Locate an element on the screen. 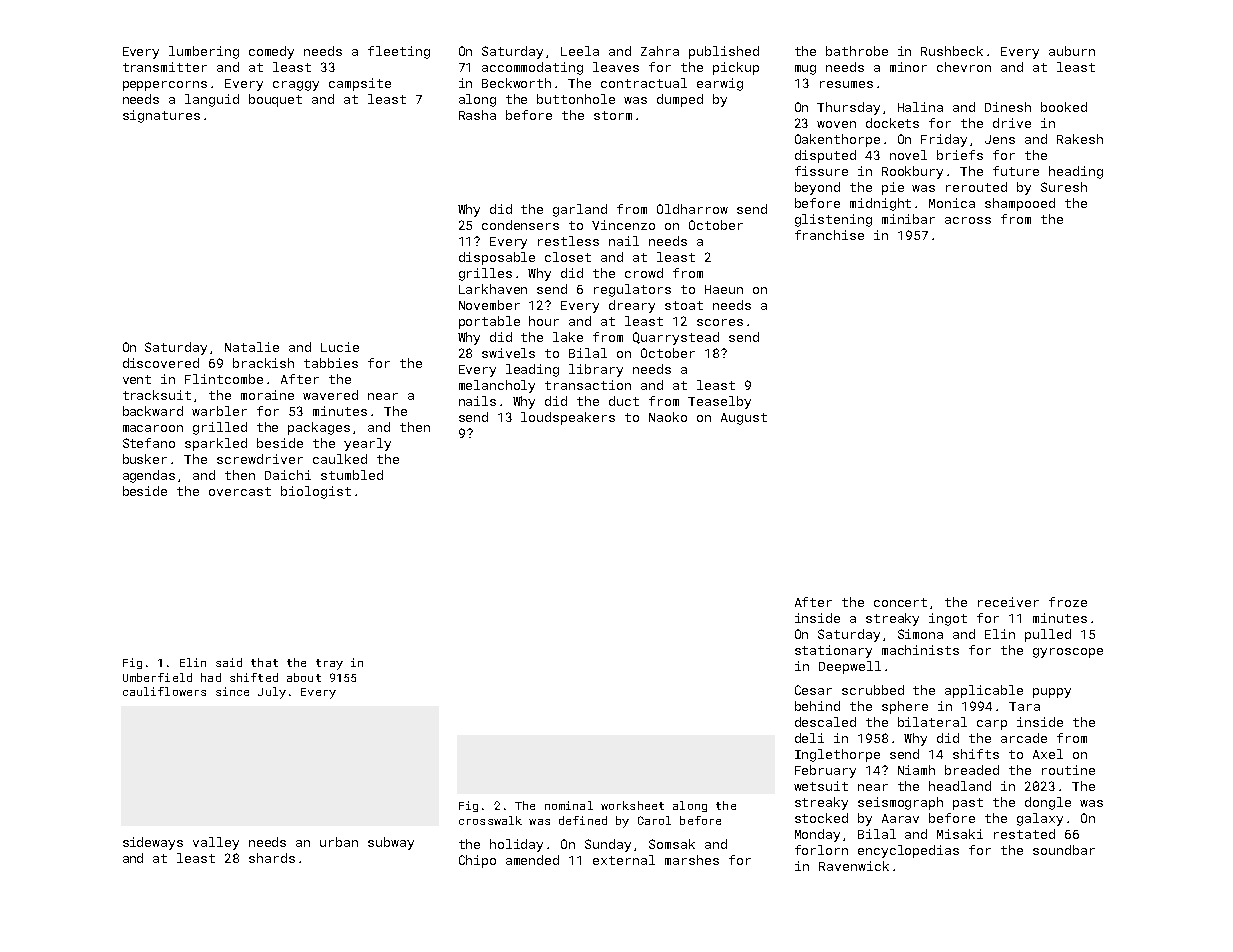 Image resolution: width=1233 pixels, height=952 pixels. deli is located at coordinates (809, 738).
